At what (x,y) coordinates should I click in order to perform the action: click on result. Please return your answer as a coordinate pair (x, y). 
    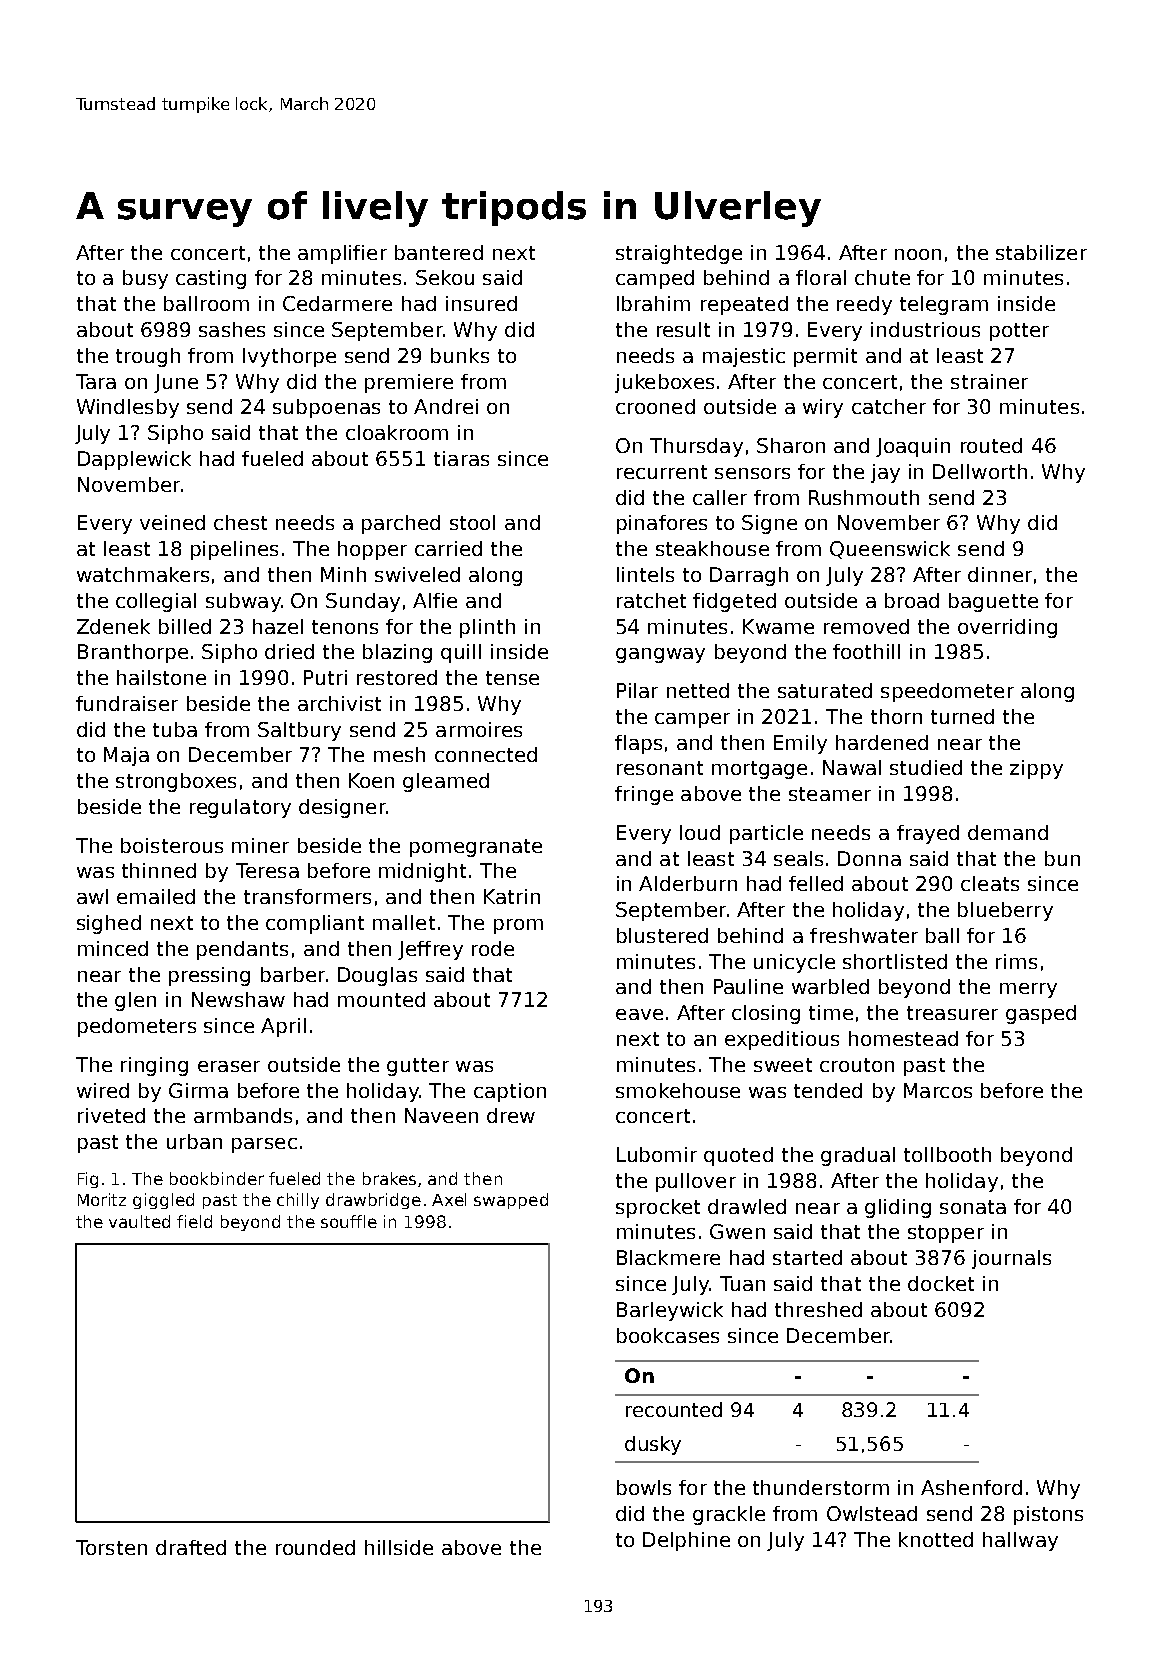
    Looking at the image, I should click on (683, 329).
